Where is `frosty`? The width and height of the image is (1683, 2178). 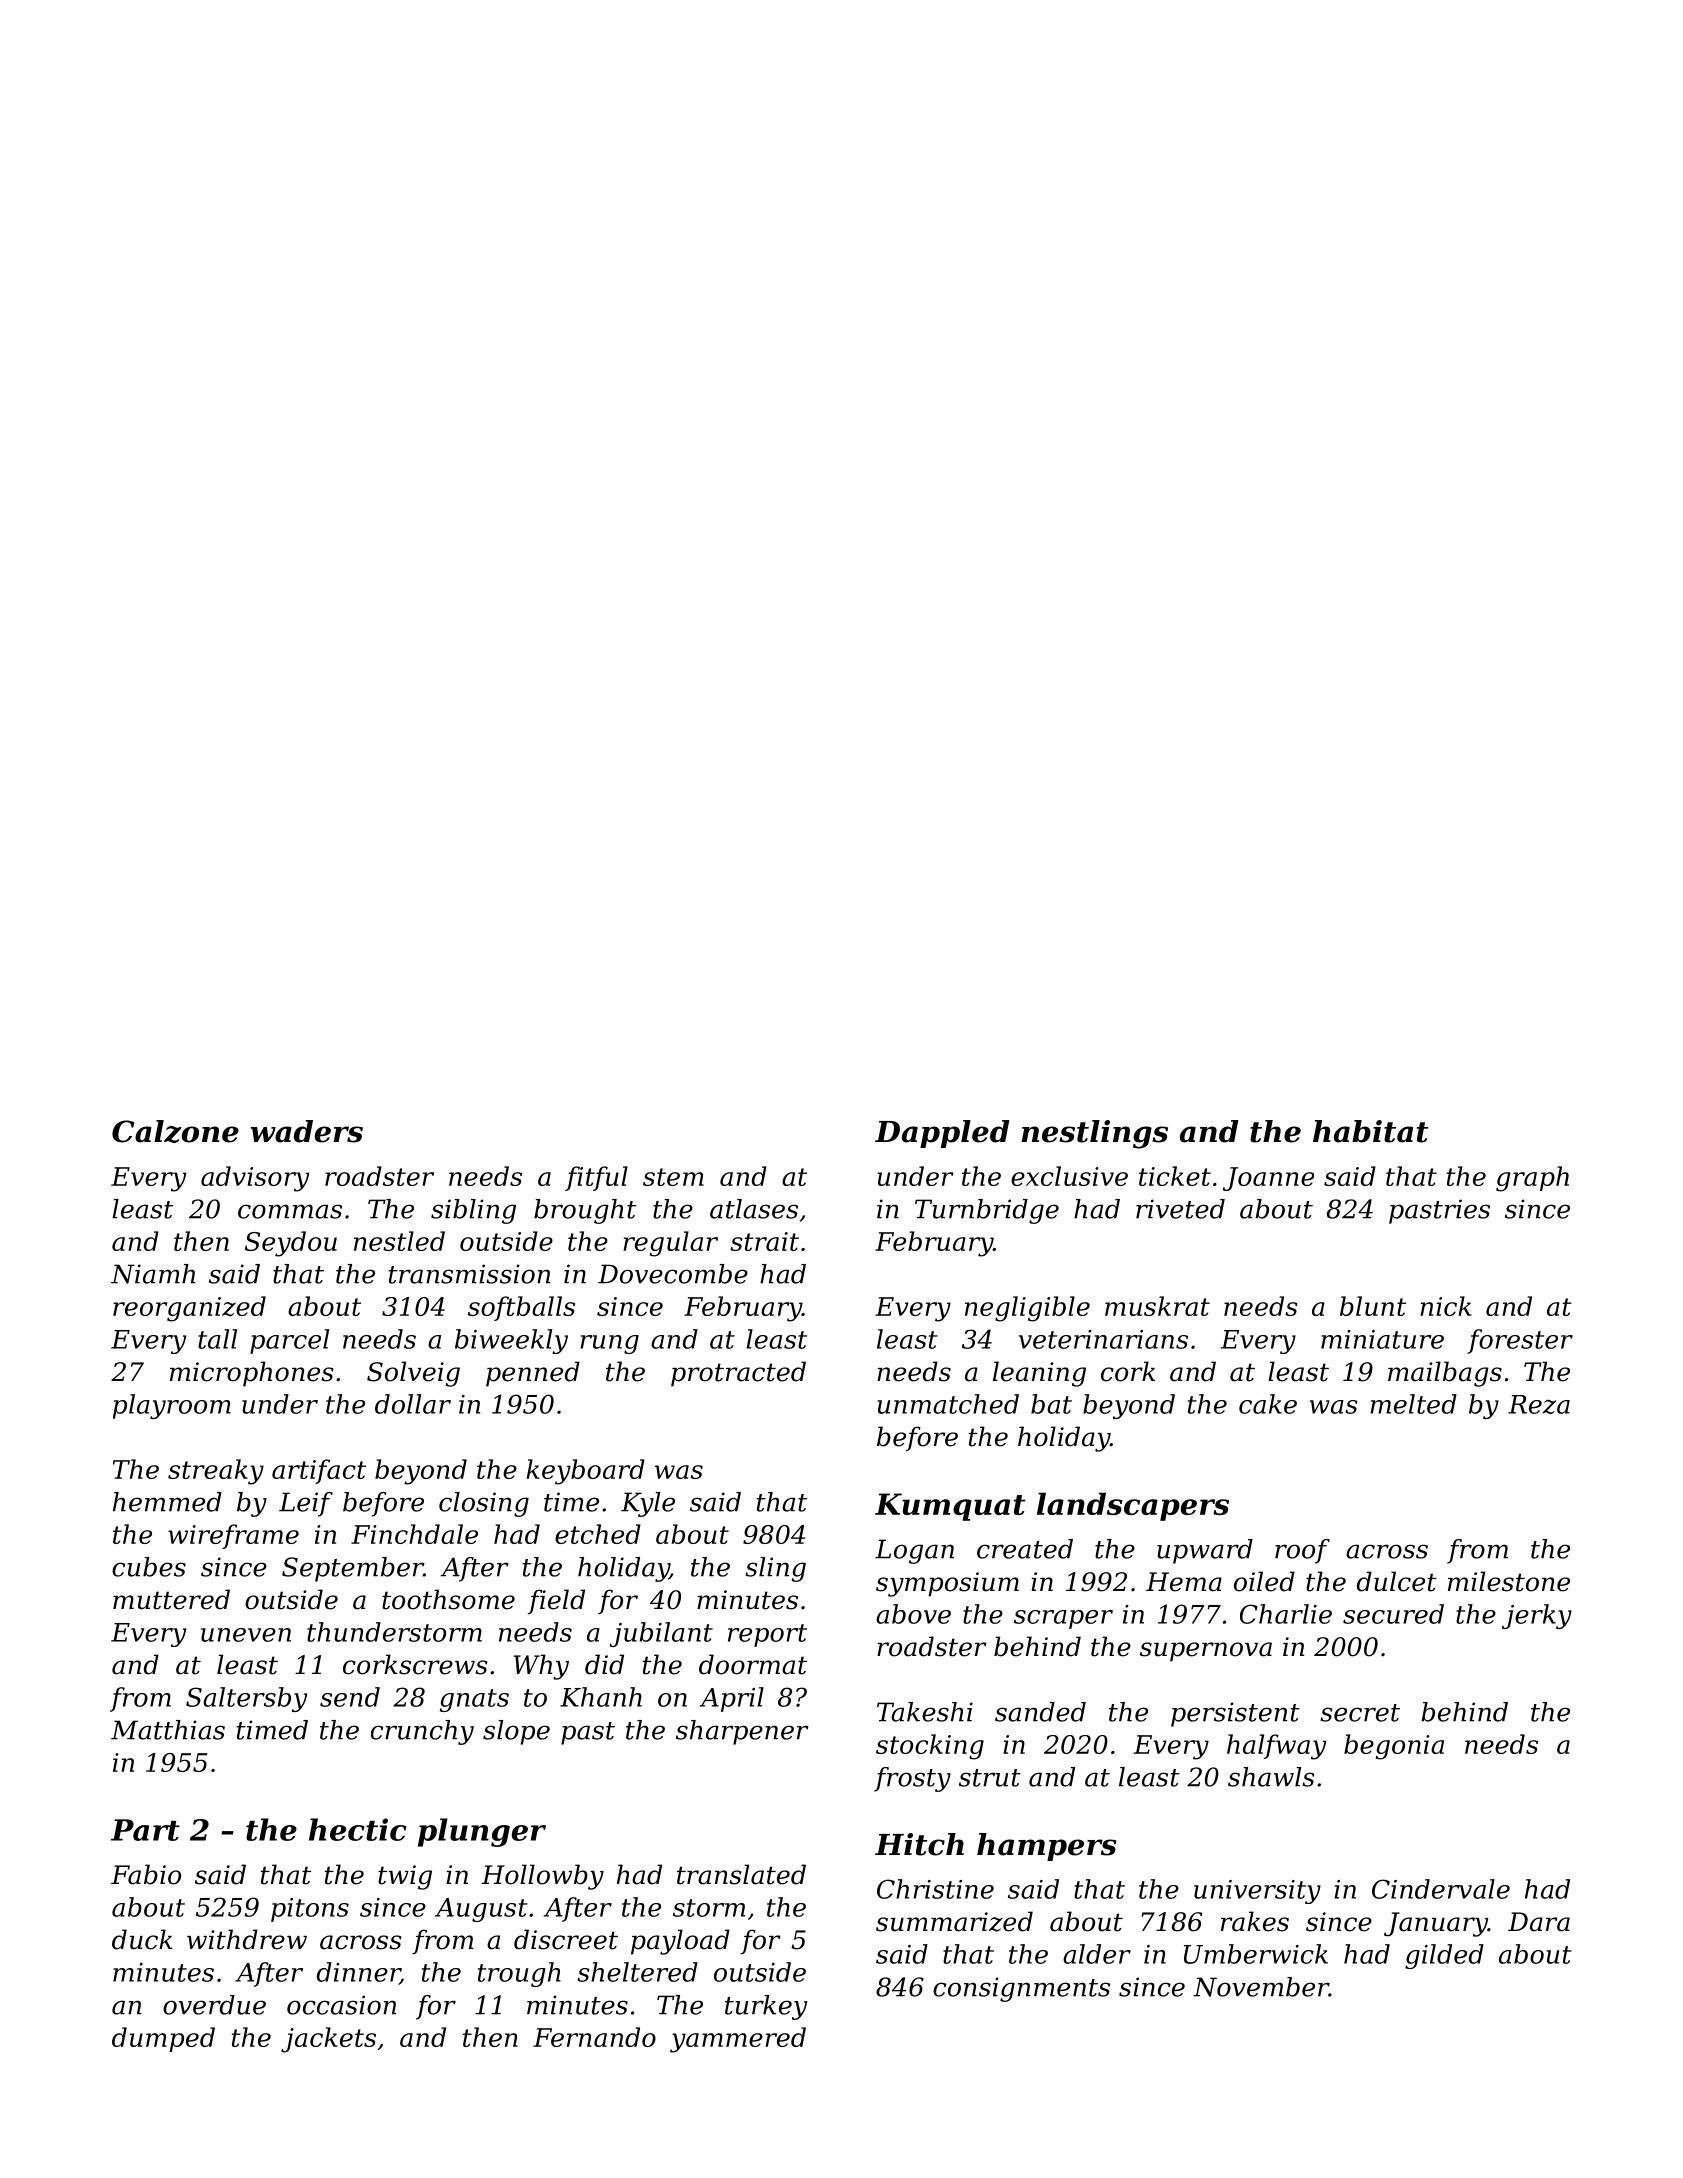
frosty is located at coordinates (912, 1779).
